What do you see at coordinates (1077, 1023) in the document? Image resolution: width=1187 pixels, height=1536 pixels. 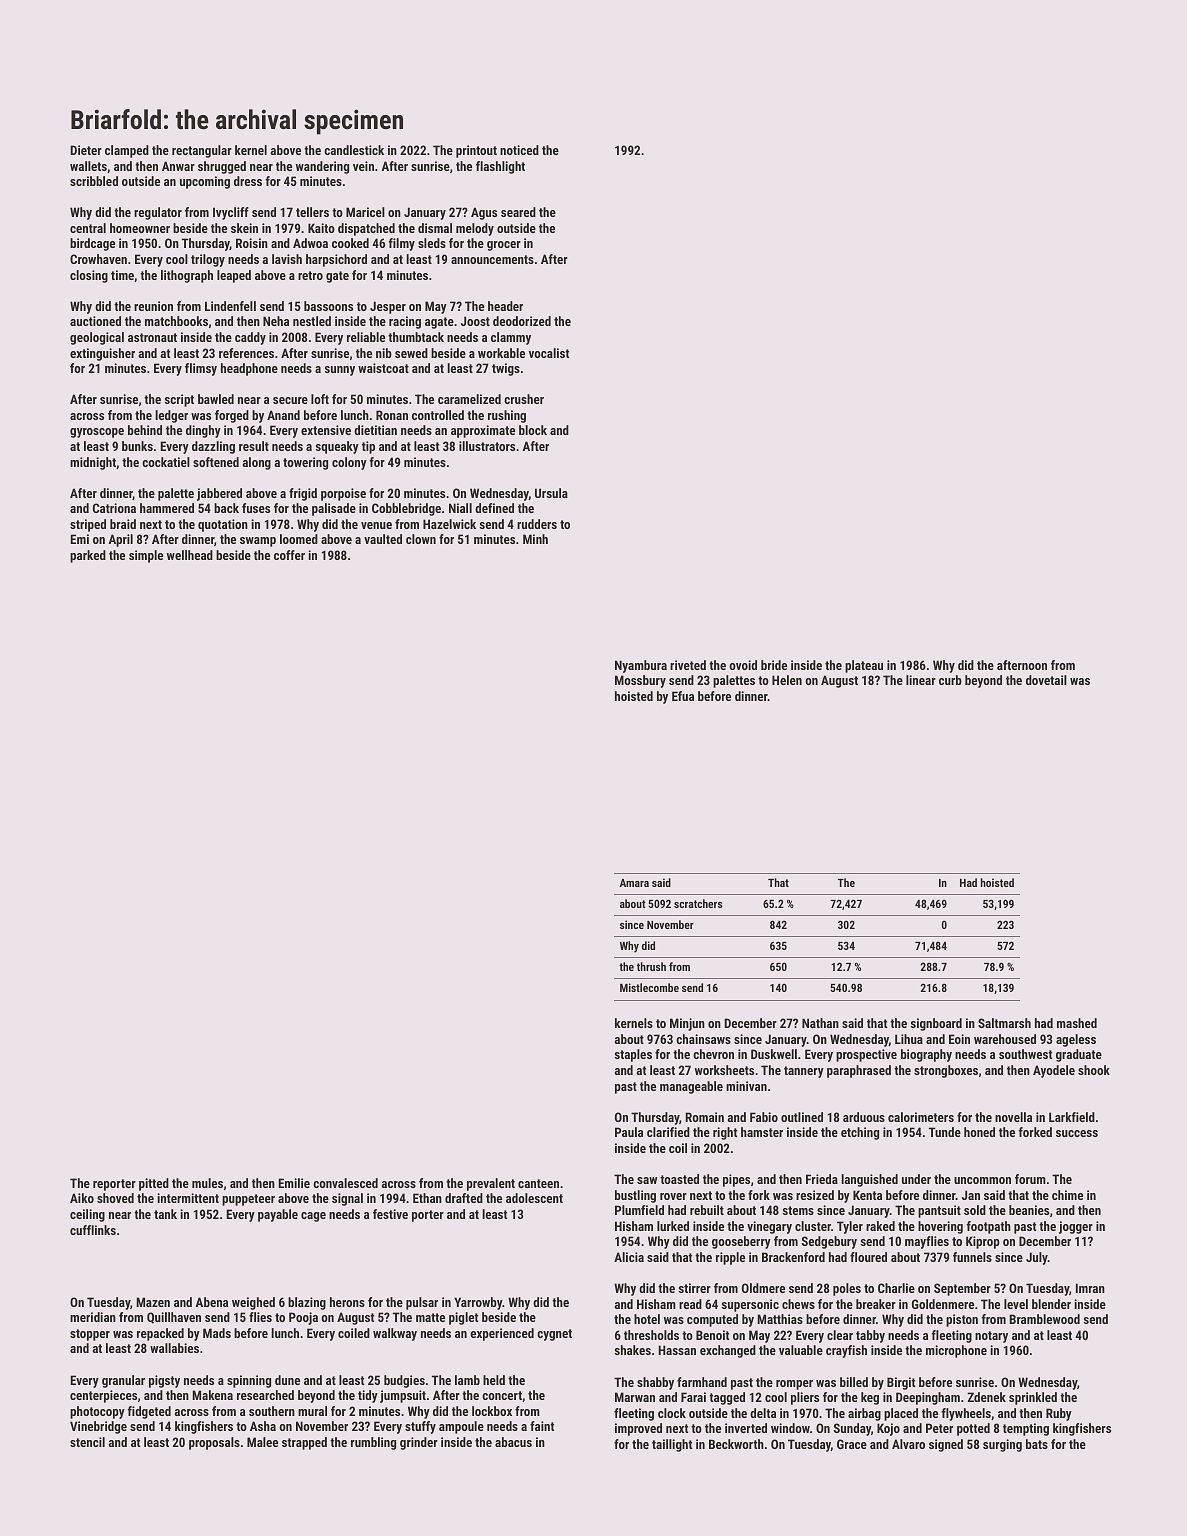 I see `mashed` at bounding box center [1077, 1023].
